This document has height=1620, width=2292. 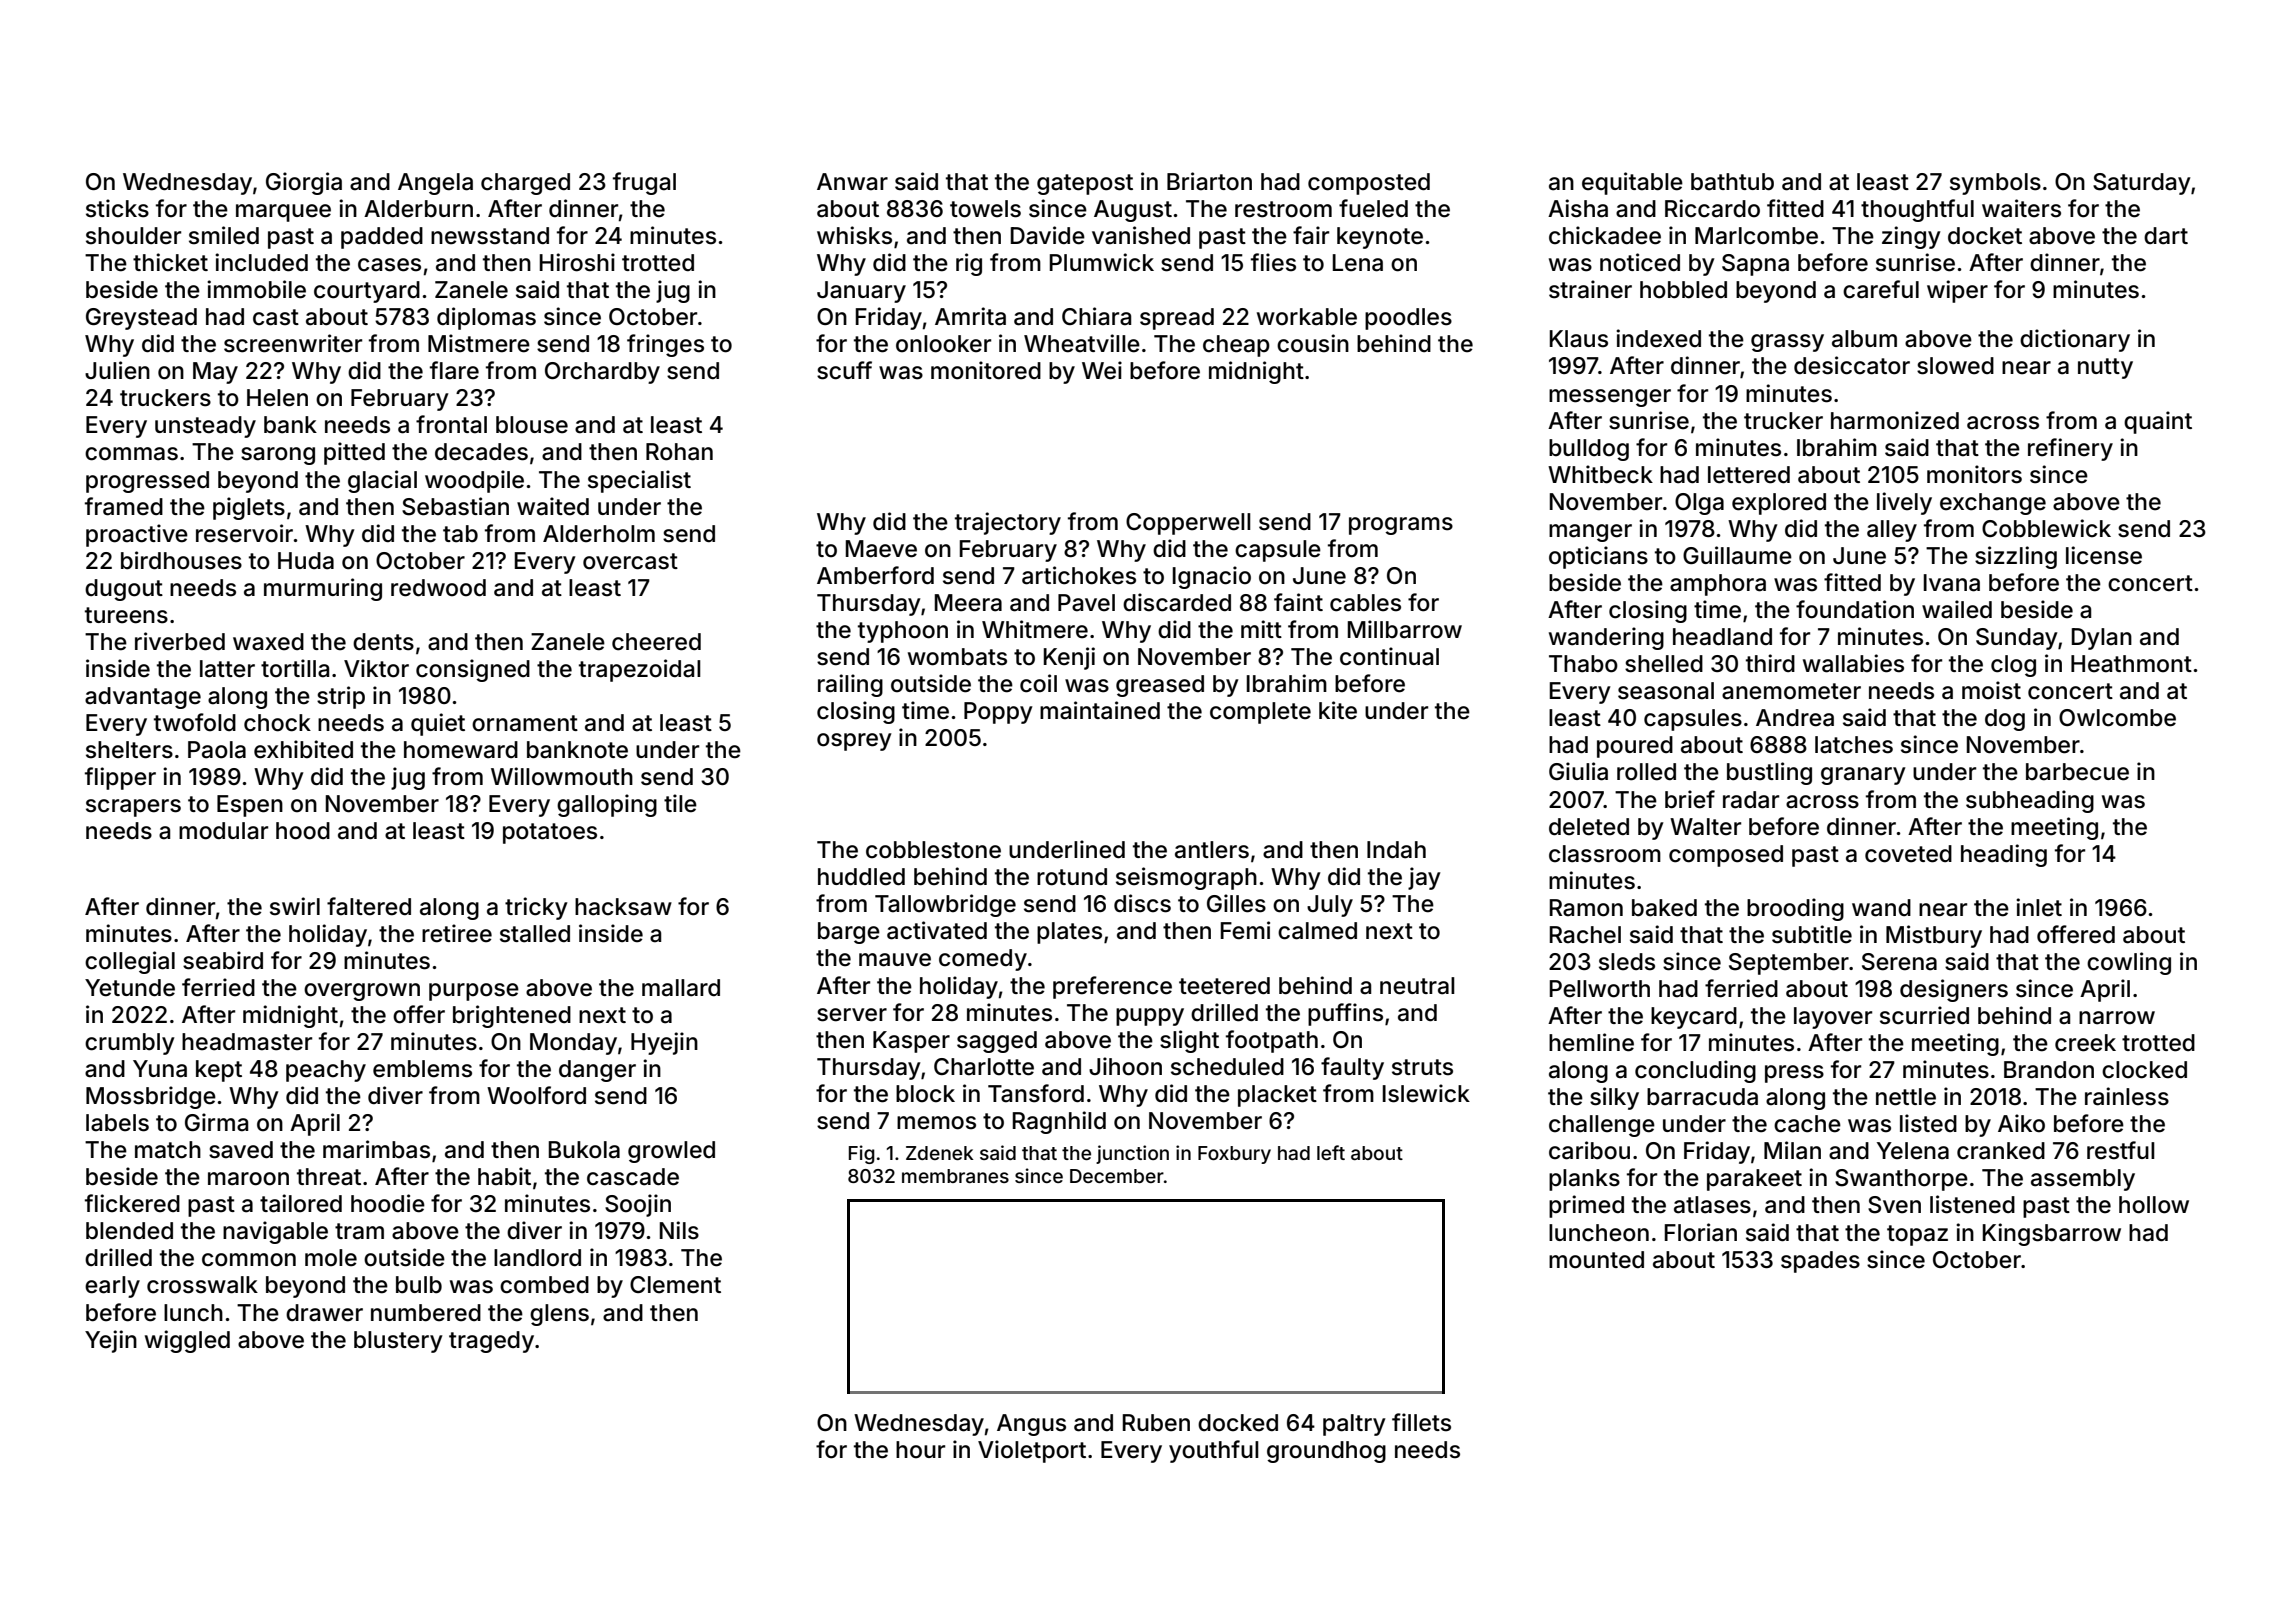 What do you see at coordinates (573, 1044) in the document?
I see `Monday` at bounding box center [573, 1044].
